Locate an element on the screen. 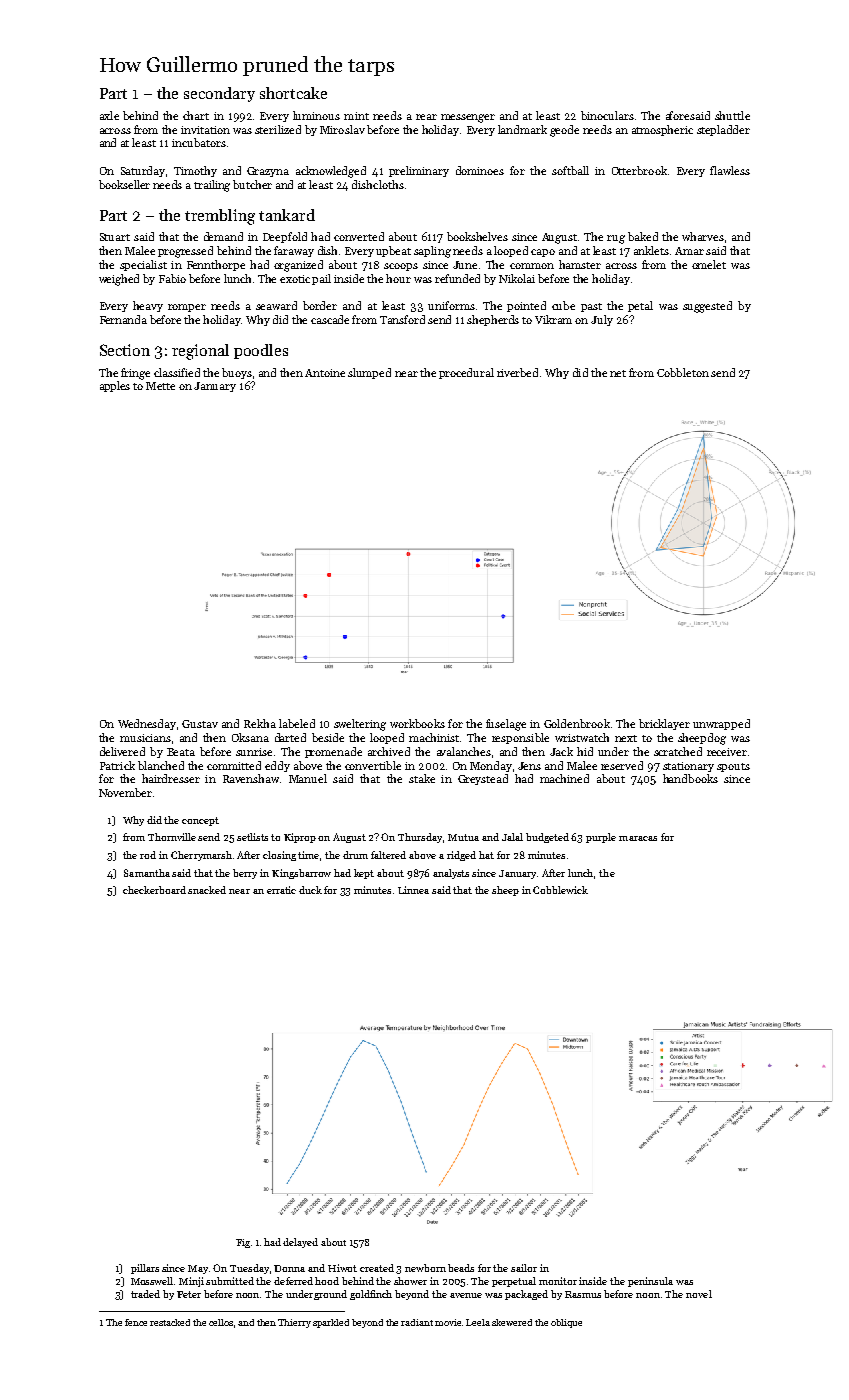 The width and height of the screenshot is (849, 1400). Samantha is located at coordinates (147, 873).
